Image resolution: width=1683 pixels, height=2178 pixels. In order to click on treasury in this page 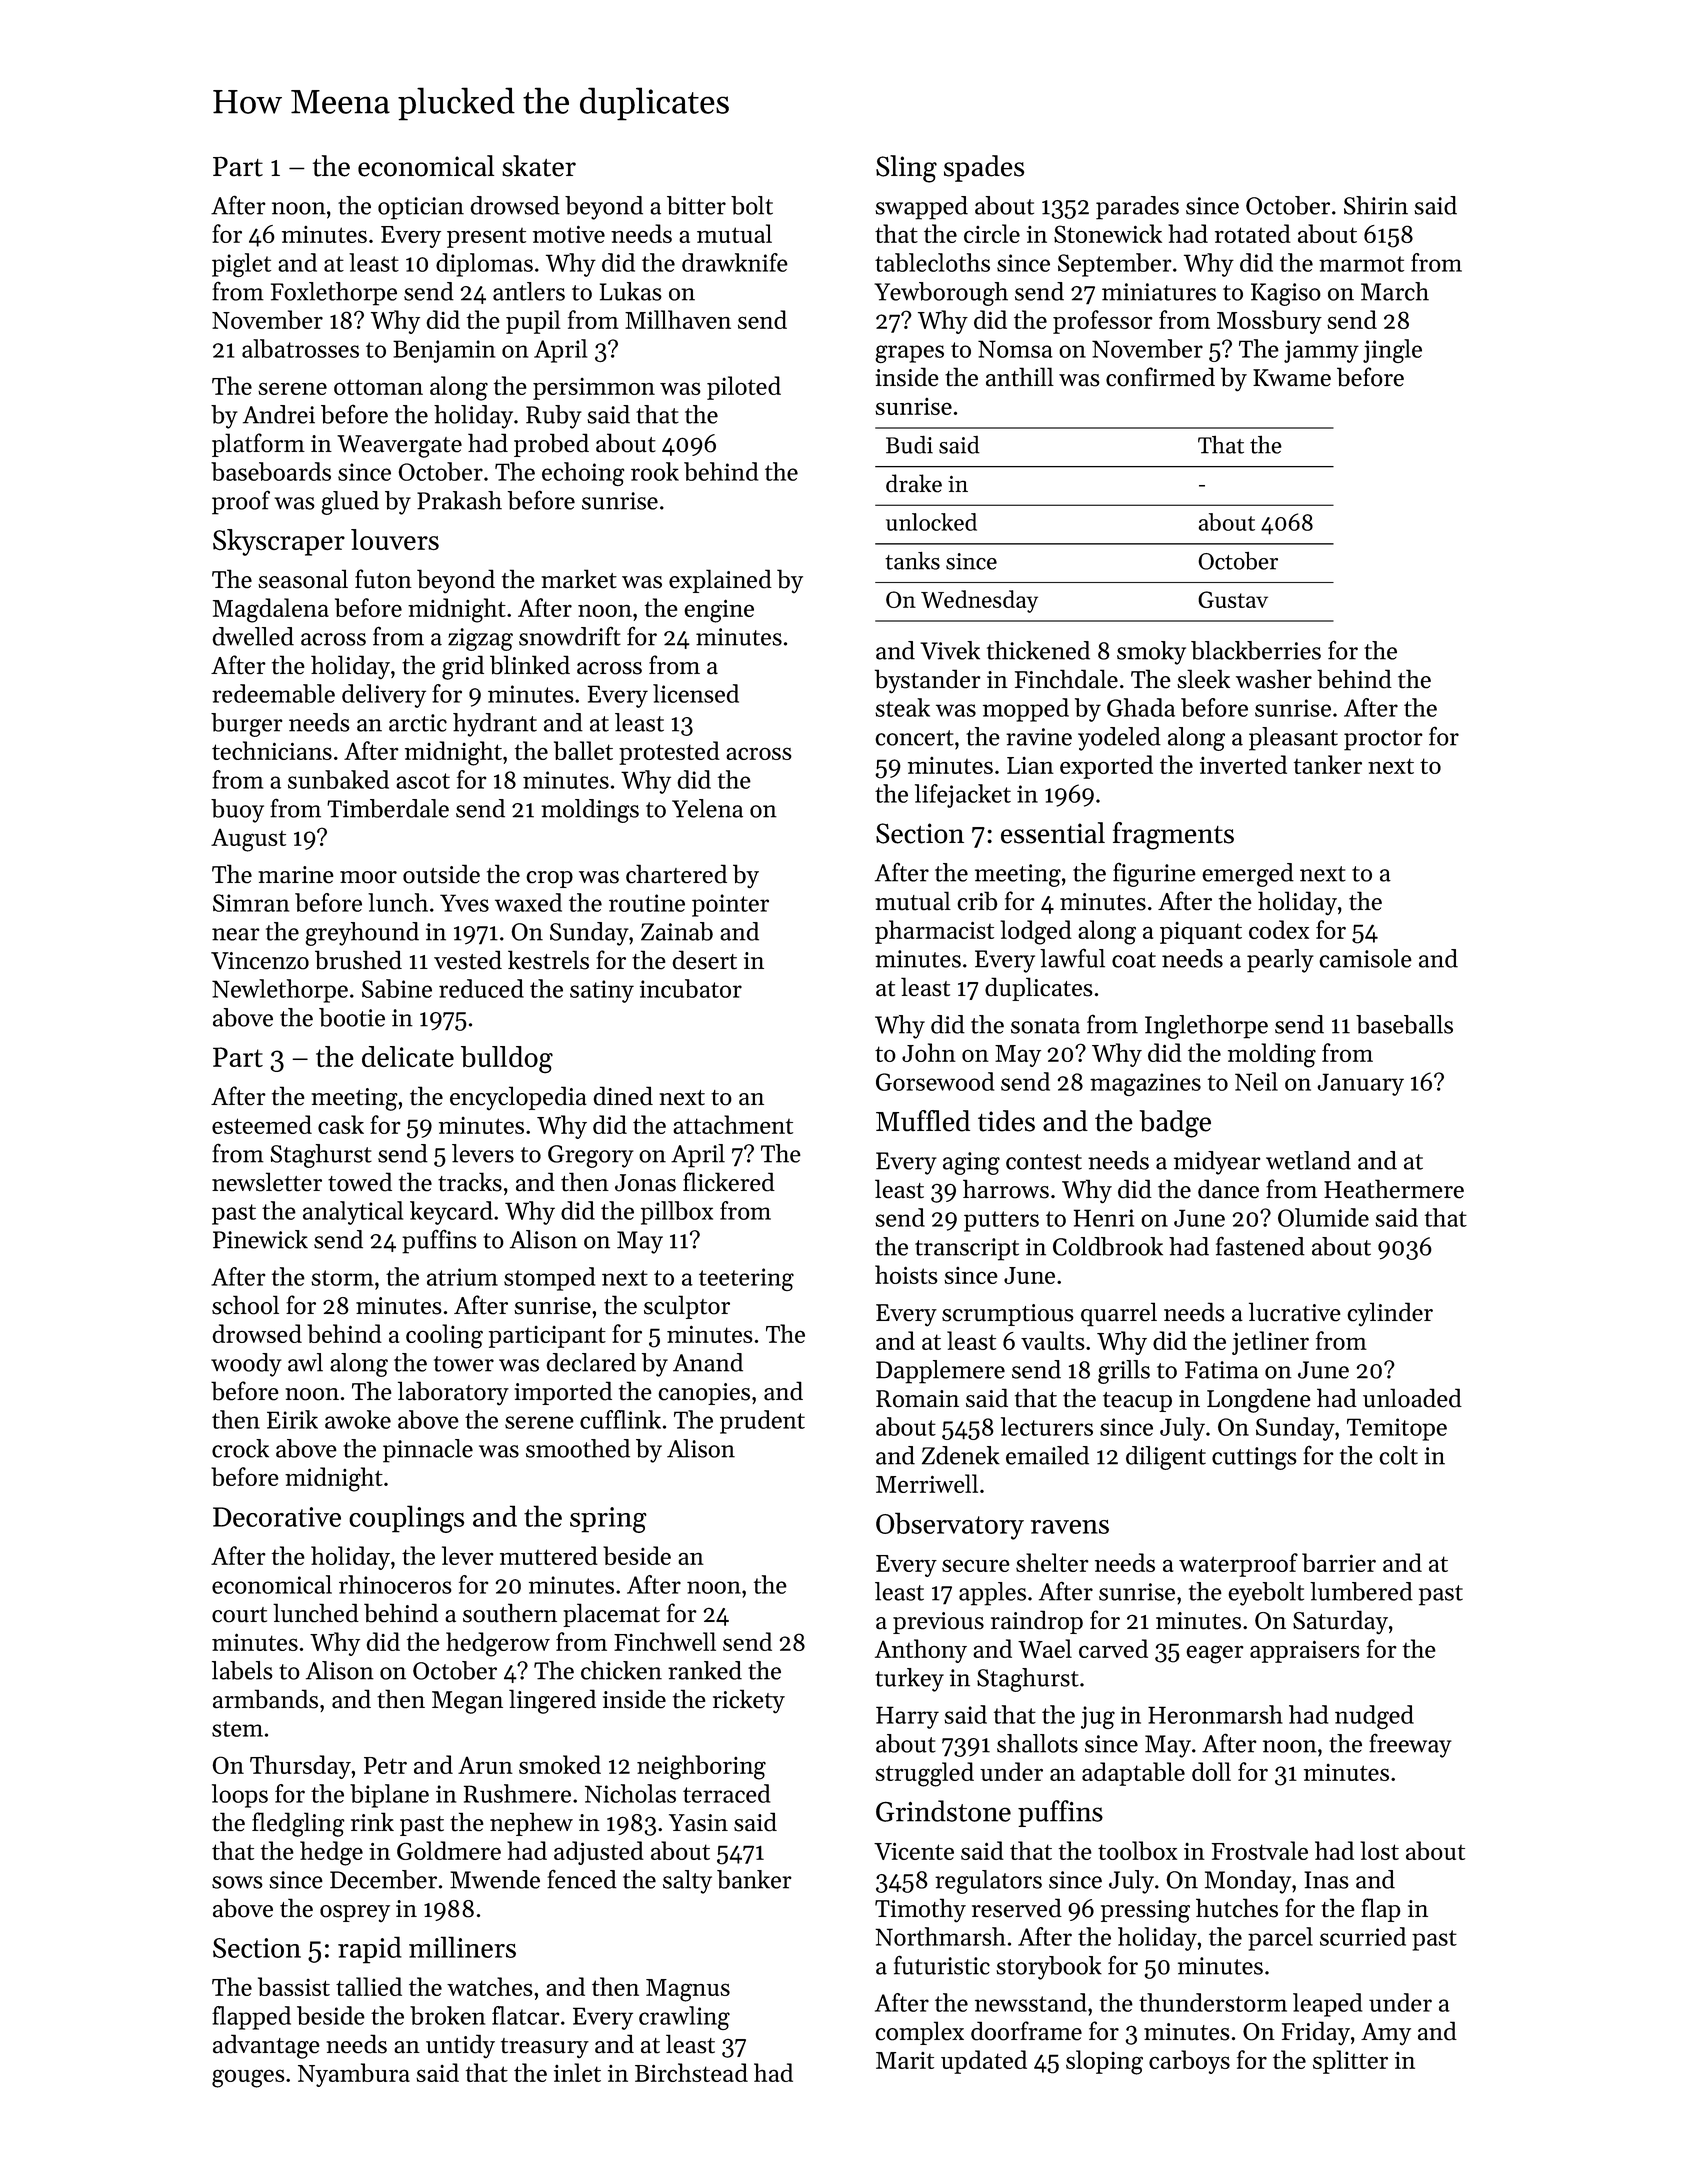, I will do `click(545, 2048)`.
